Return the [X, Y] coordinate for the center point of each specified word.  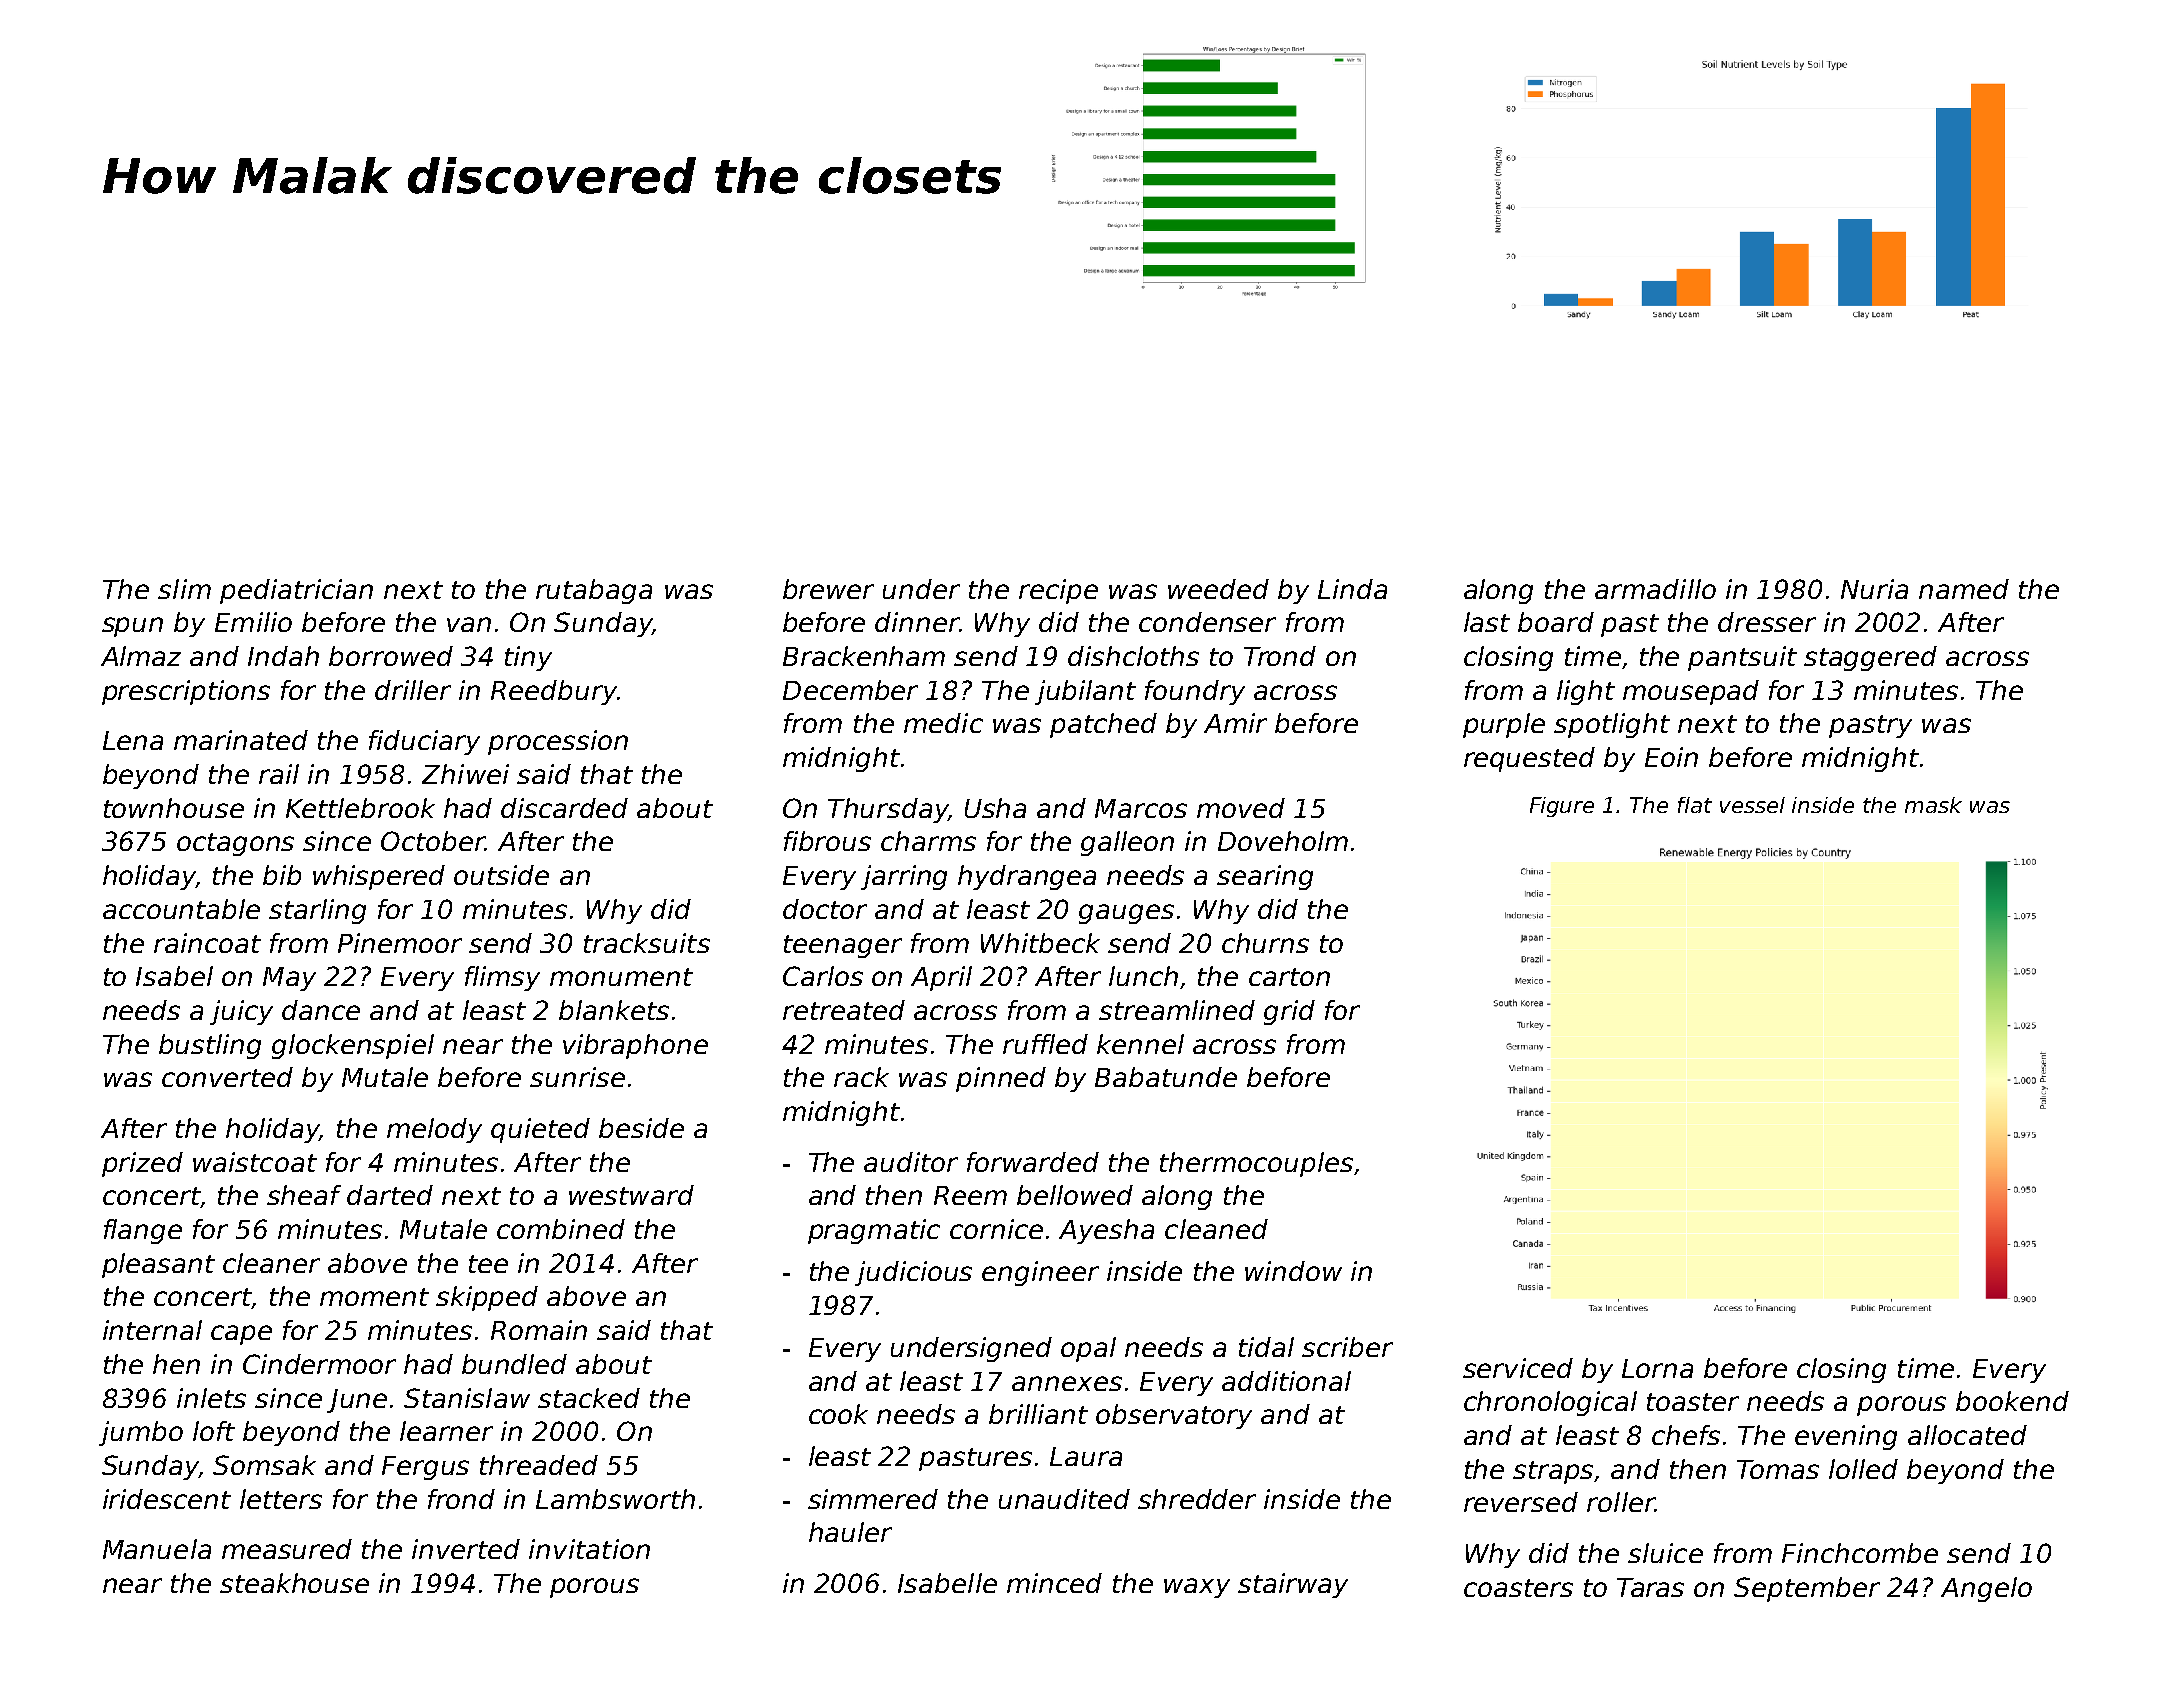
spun [132, 627]
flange [143, 1231]
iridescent [167, 1499]
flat [1695, 805]
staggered [1870, 658]
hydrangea [1027, 877]
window [1293, 1271]
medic [943, 723]
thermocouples [1256, 1164]
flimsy [502, 978]
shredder [1197, 1499]
